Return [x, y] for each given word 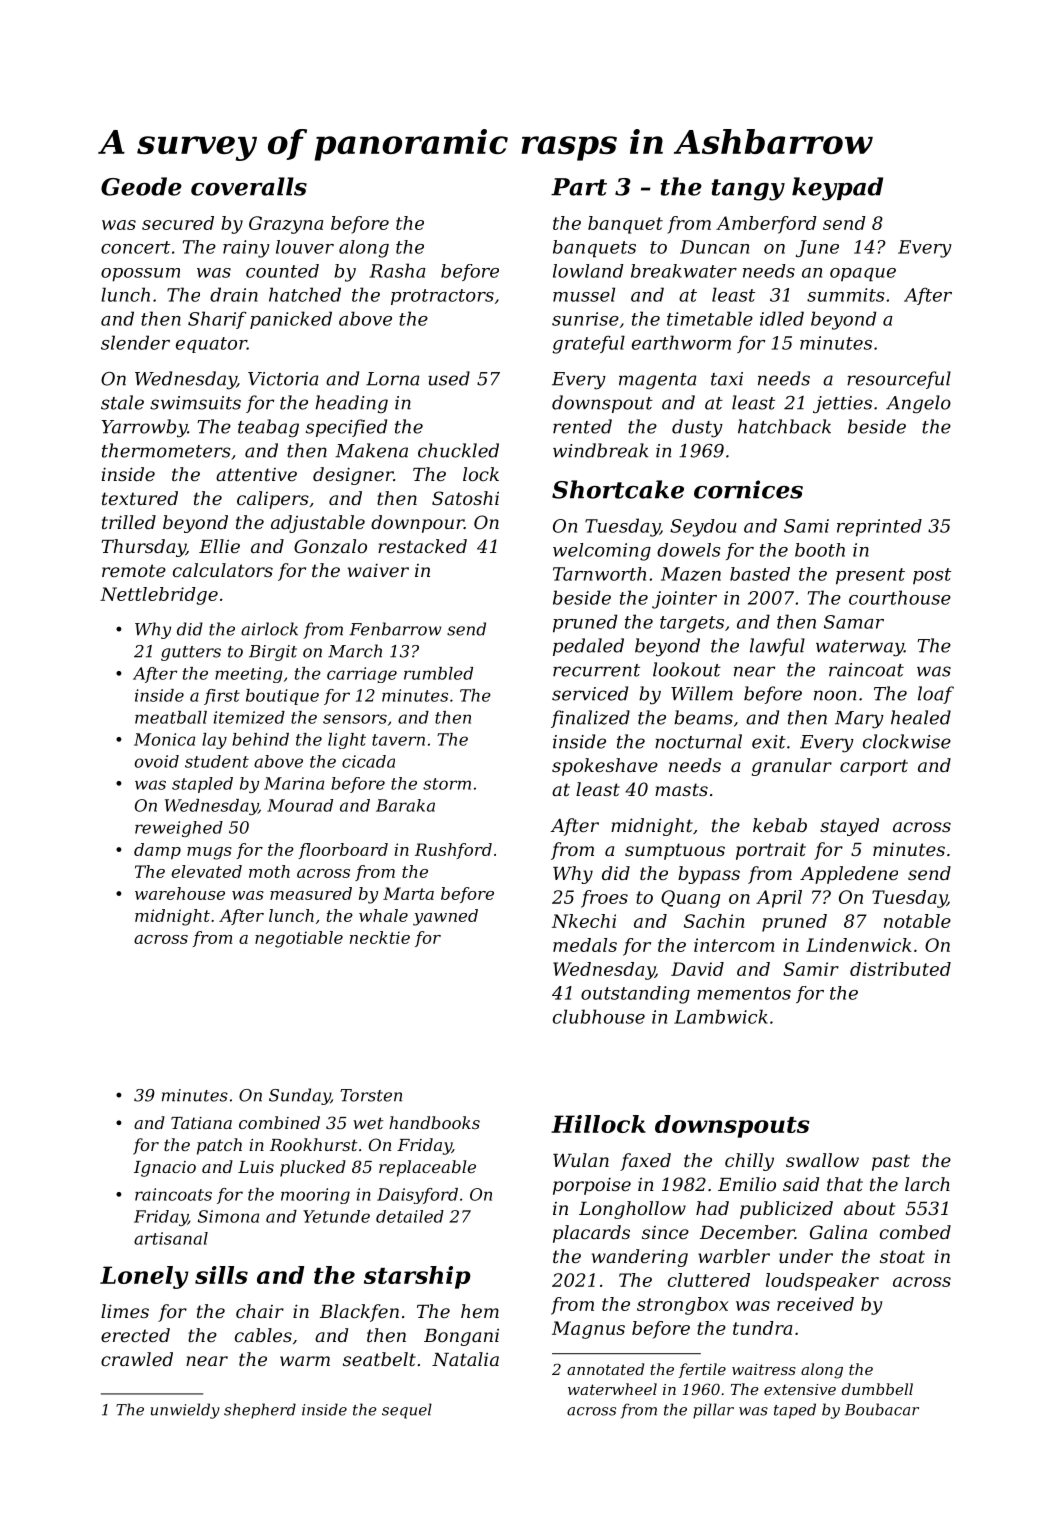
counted [282, 271]
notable [917, 921]
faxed [645, 1162]
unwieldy [185, 1411]
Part [579, 187]
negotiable [299, 939]
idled [782, 318]
